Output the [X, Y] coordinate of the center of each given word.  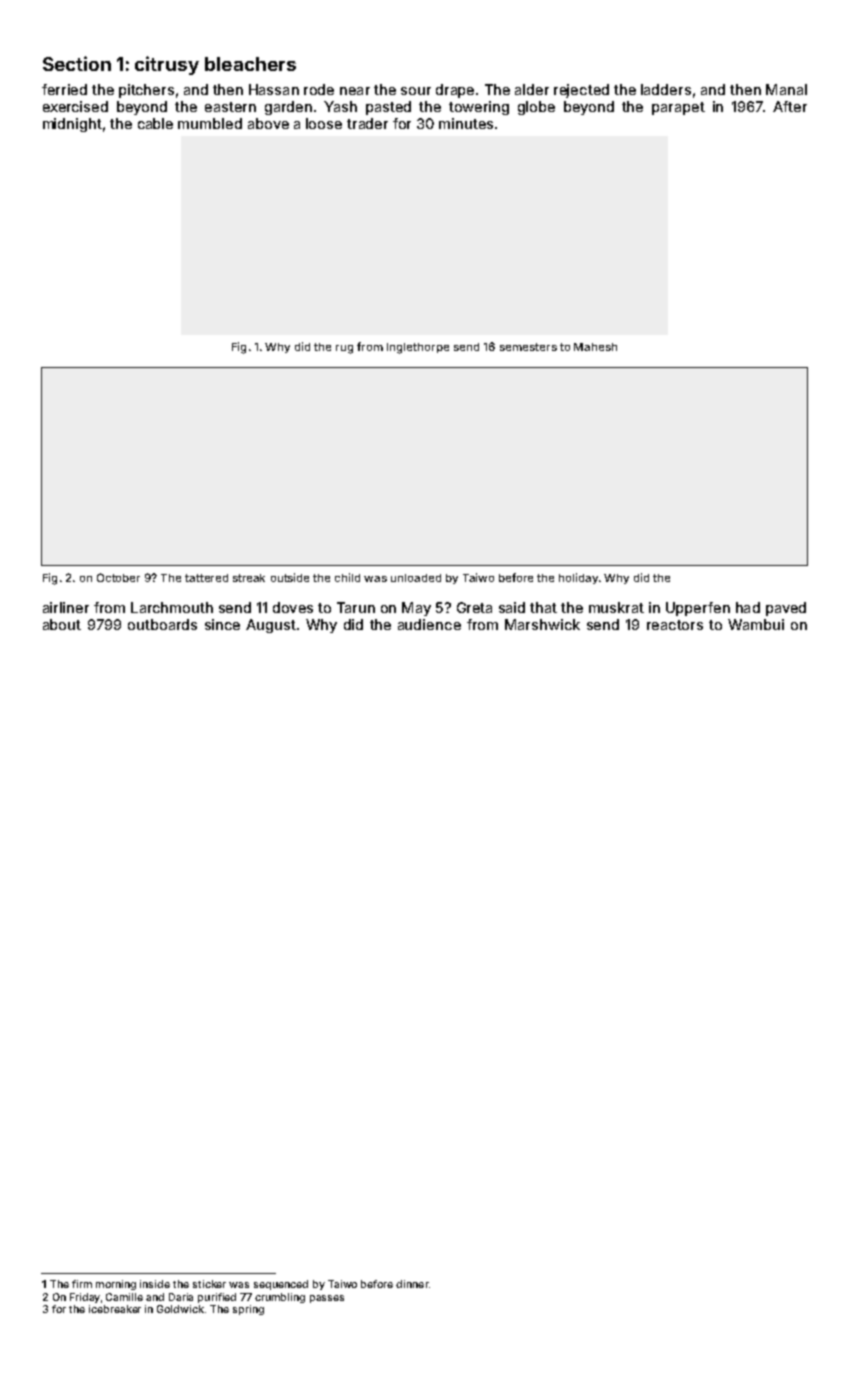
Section [77, 63]
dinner [412, 1284]
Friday [85, 1298]
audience [429, 624]
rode [319, 89]
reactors [675, 625]
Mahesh [595, 347]
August [271, 626]
